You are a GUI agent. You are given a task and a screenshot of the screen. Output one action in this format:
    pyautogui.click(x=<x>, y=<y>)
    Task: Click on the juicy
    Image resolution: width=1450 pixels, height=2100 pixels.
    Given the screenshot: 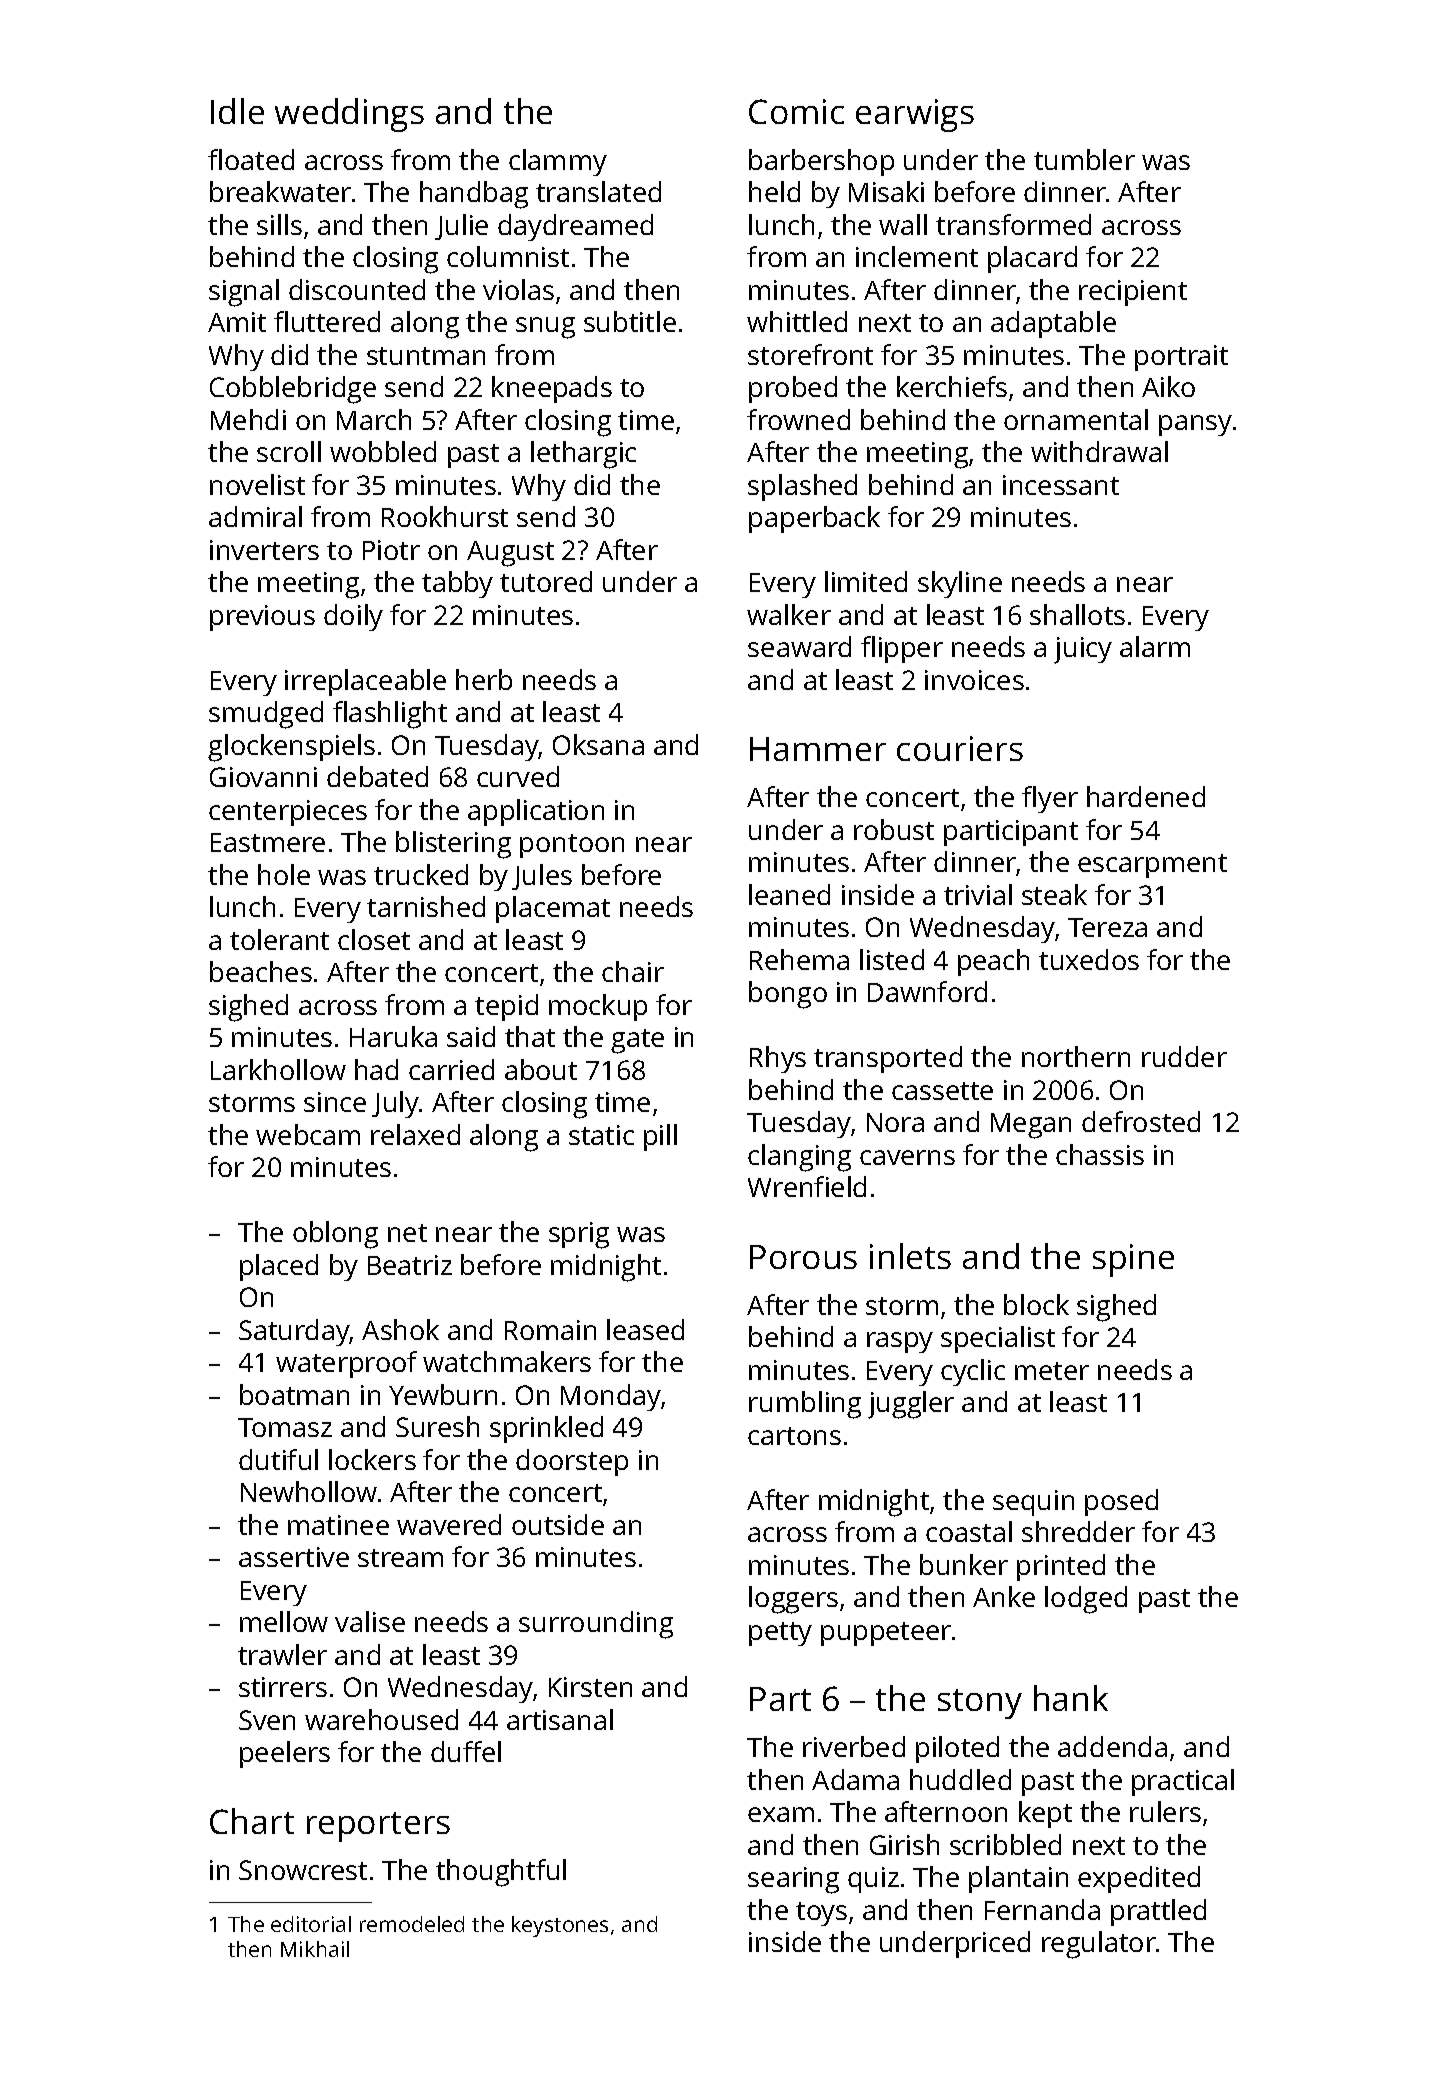 What is the action you would take?
    pyautogui.click(x=1083, y=650)
